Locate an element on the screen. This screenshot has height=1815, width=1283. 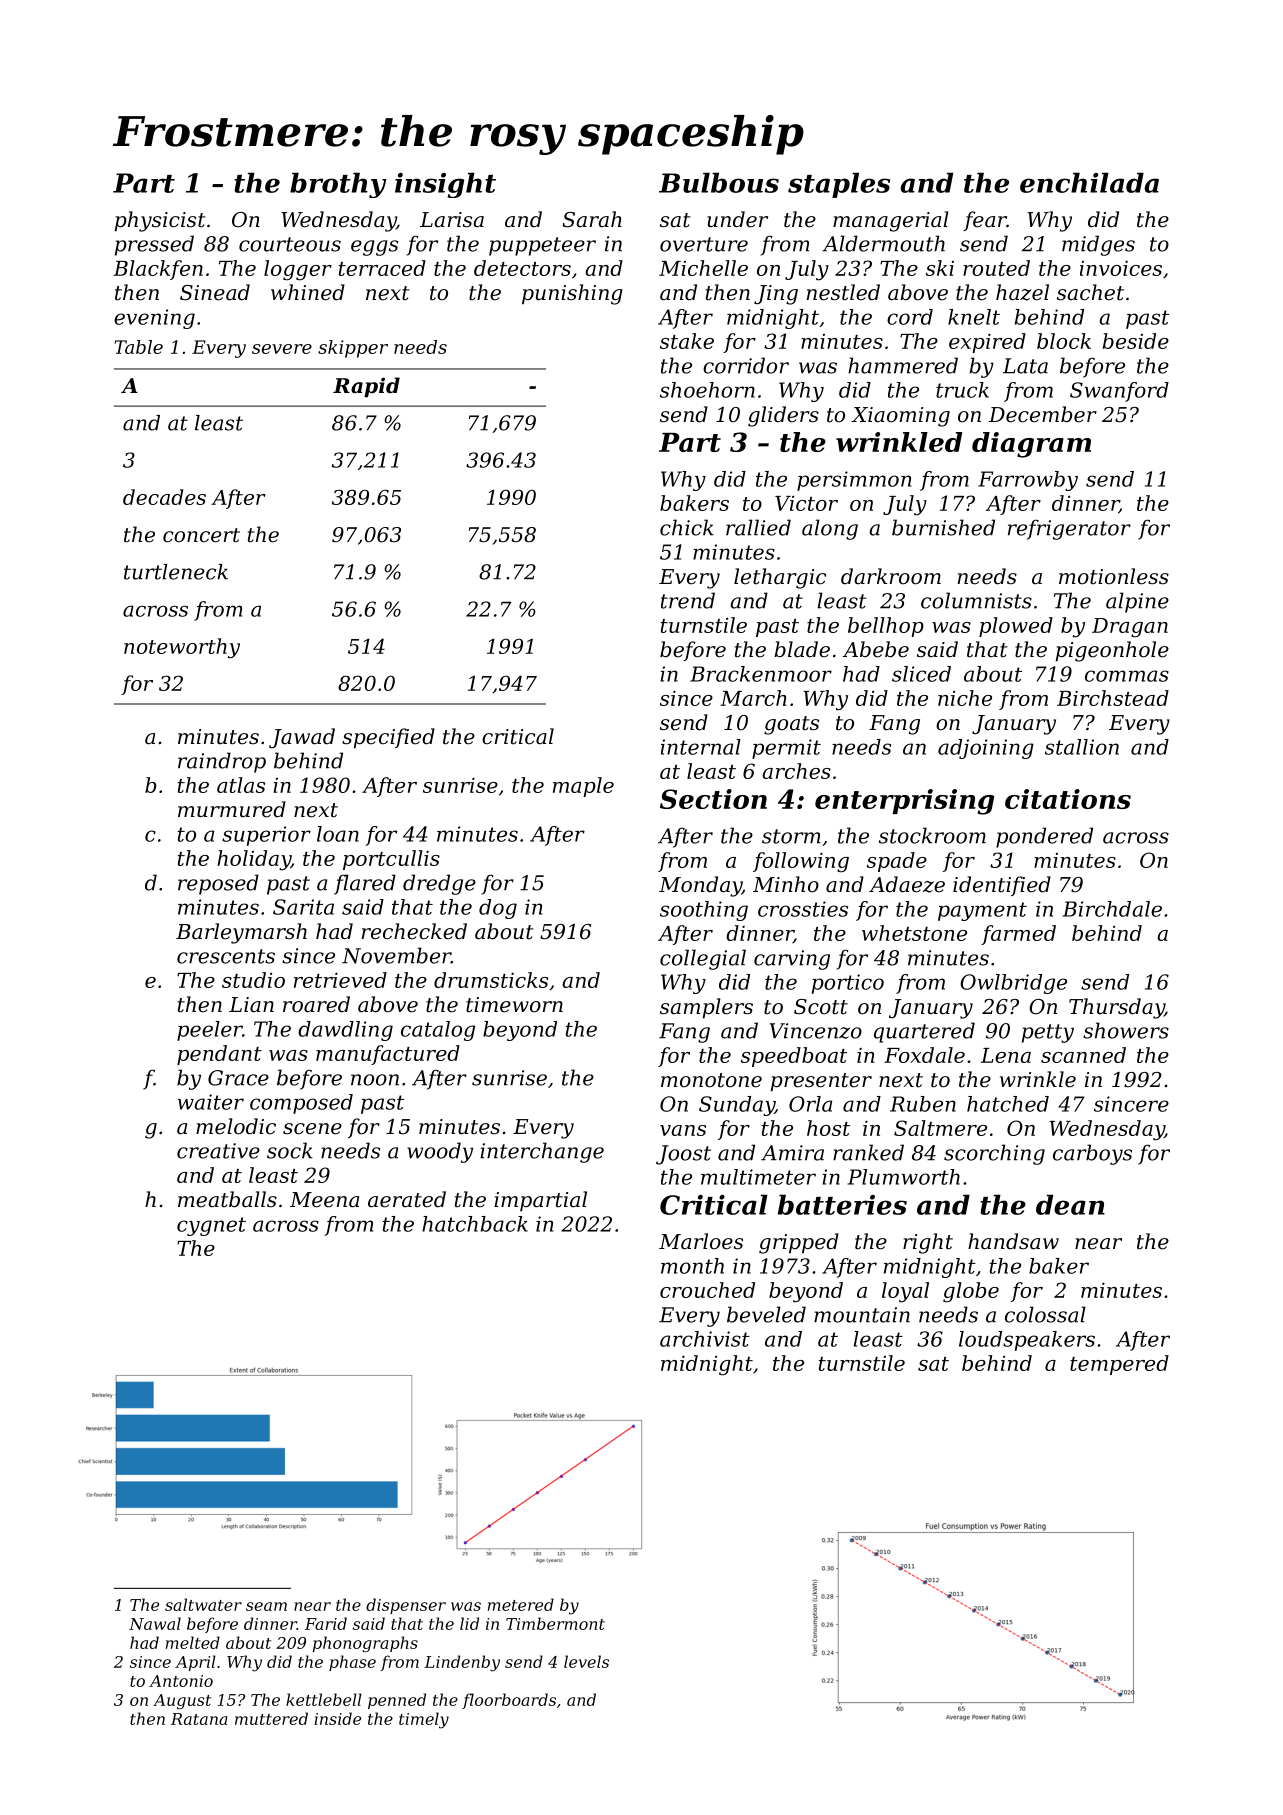
globe is located at coordinates (971, 1292).
